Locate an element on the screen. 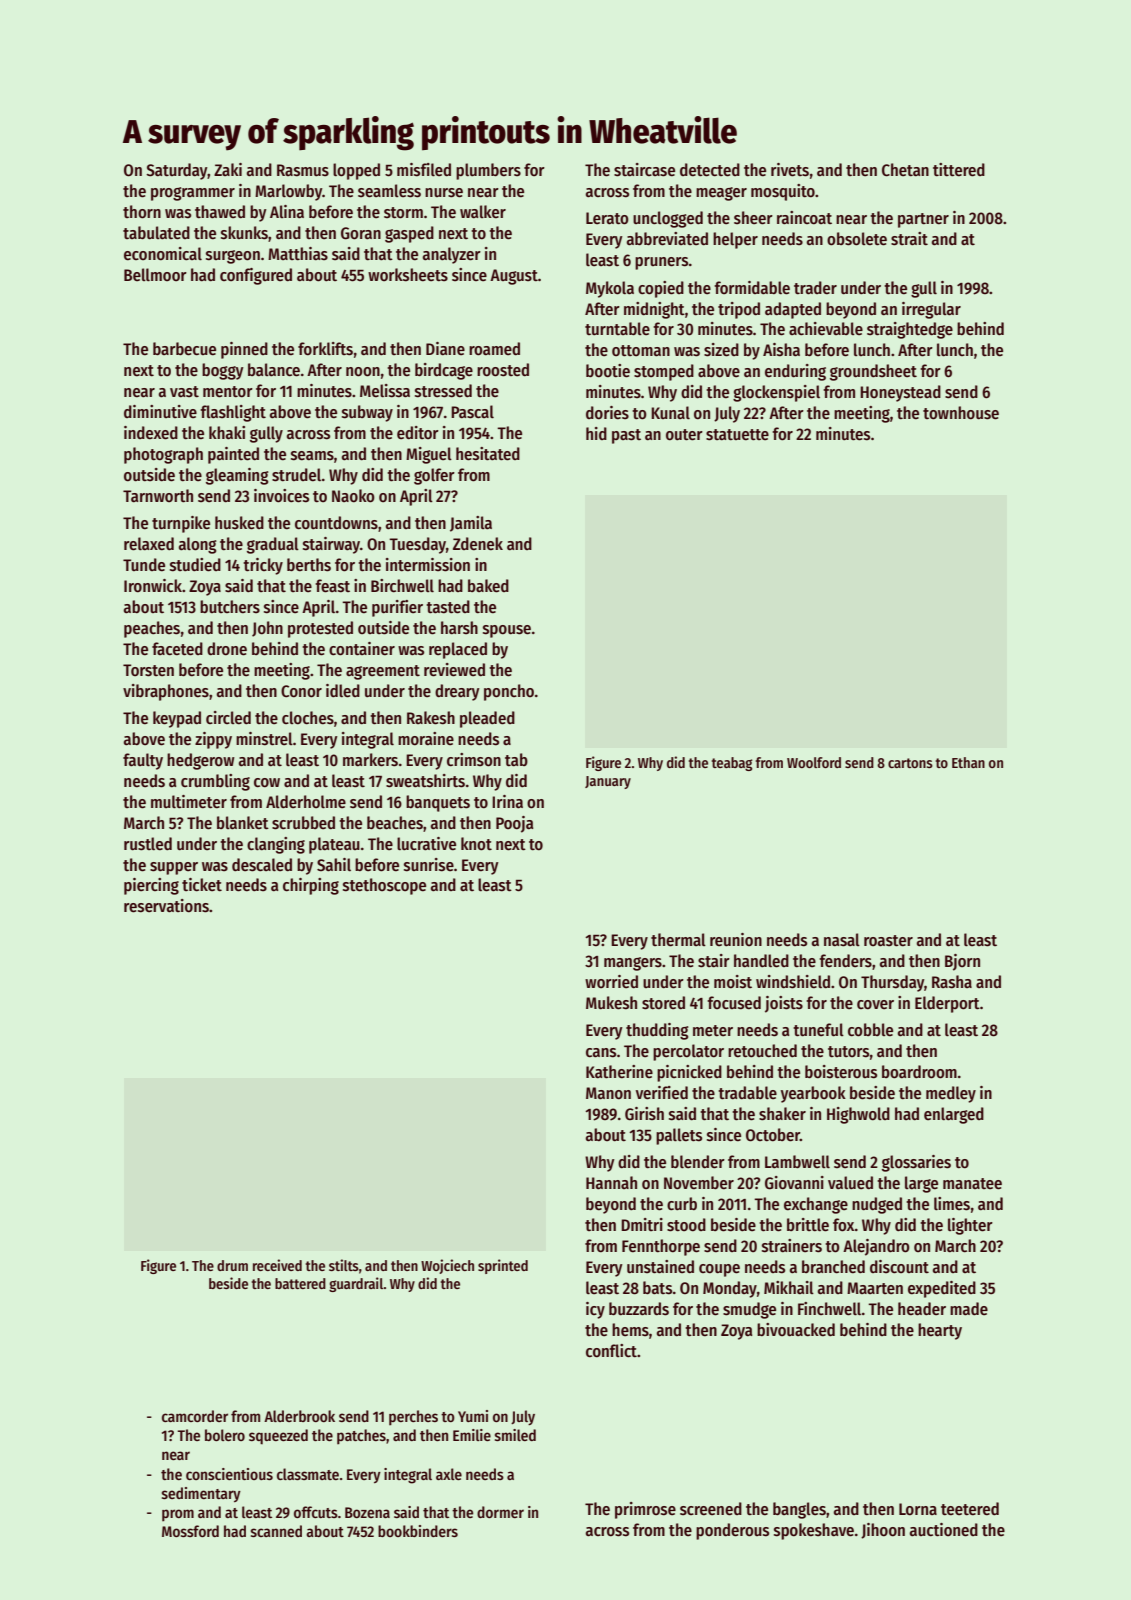 The height and width of the screenshot is (1600, 1131). ponderous is located at coordinates (732, 1531).
